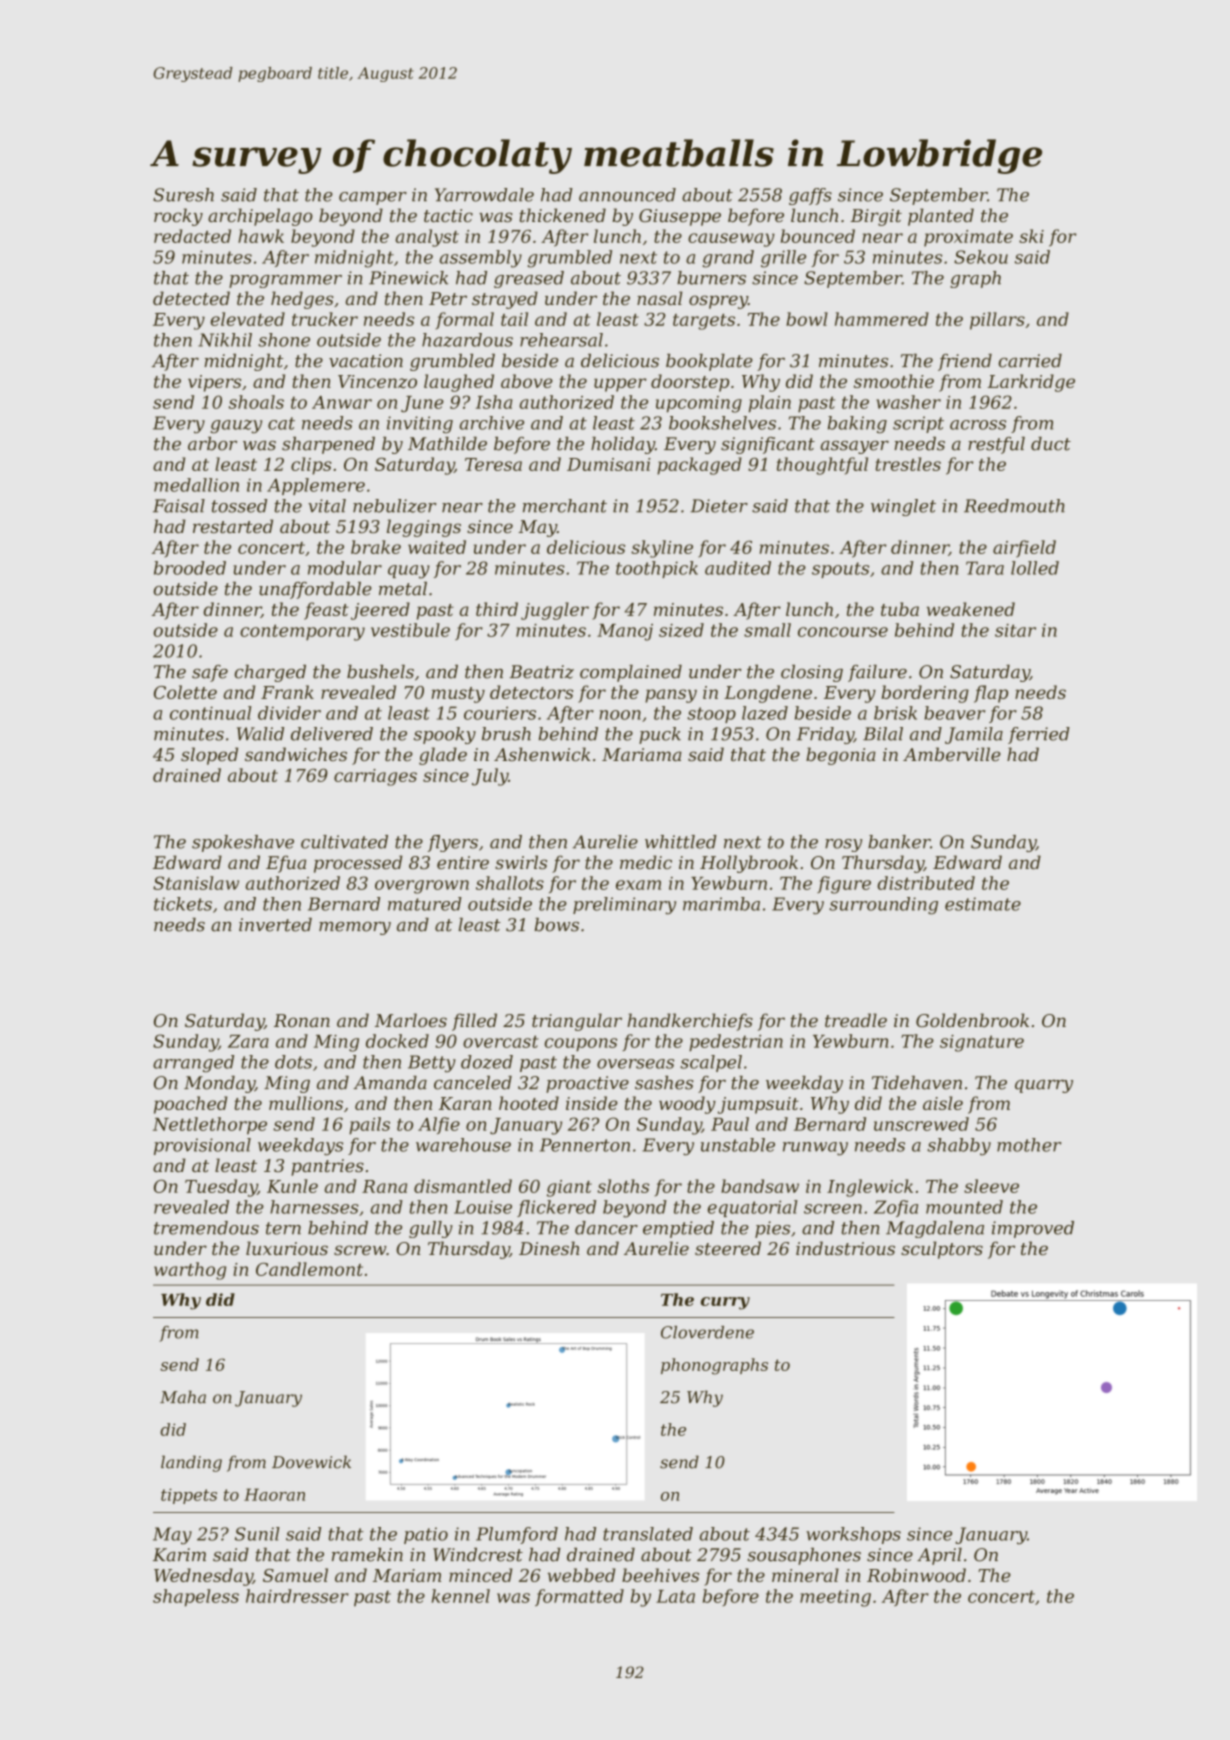 Image resolution: width=1230 pixels, height=1740 pixels. I want to click on holiday, so click(623, 445).
